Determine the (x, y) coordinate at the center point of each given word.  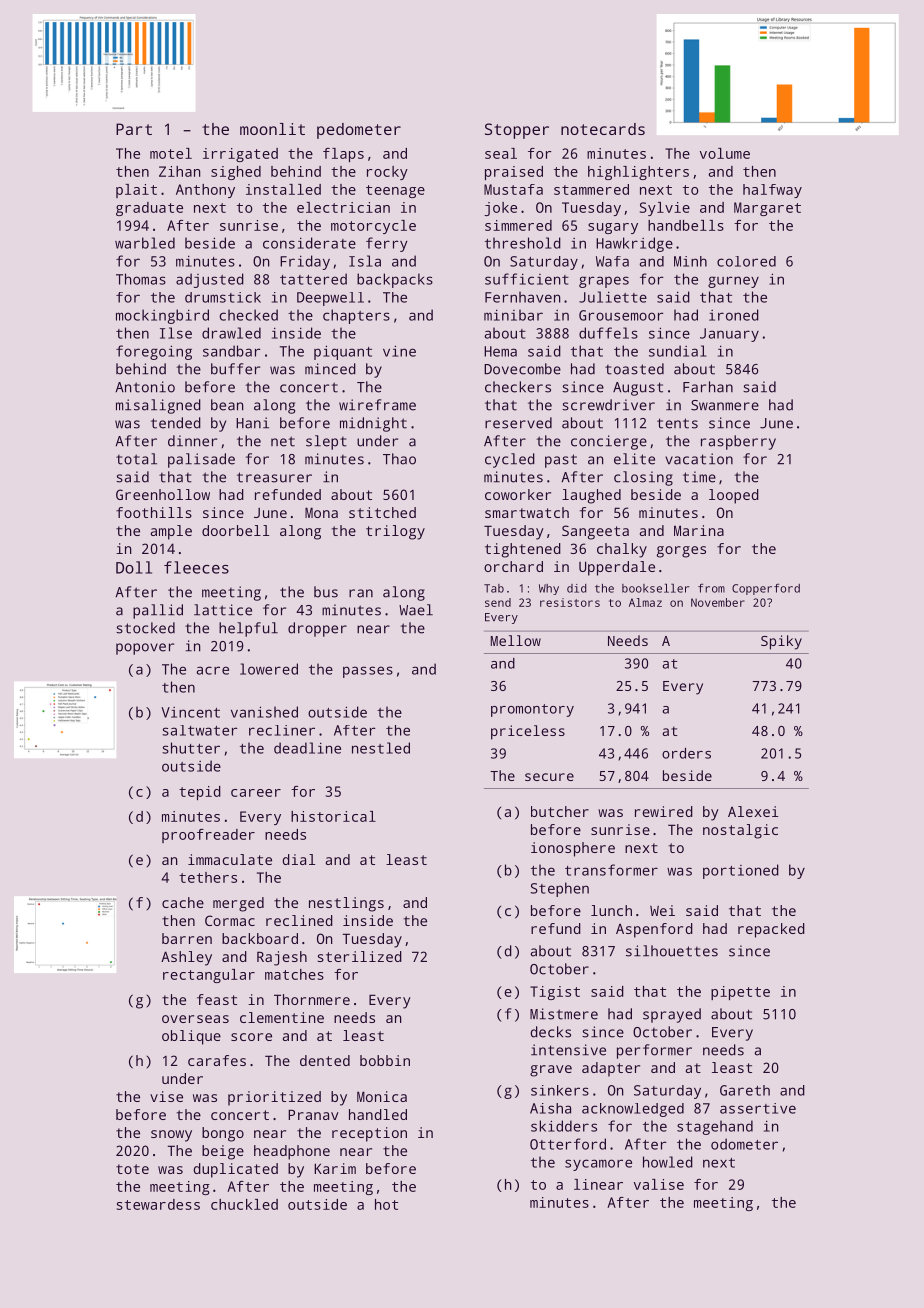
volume (725, 153)
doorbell (235, 530)
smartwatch (527, 512)
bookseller (655, 588)
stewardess (158, 1204)
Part (134, 129)
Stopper (517, 131)
